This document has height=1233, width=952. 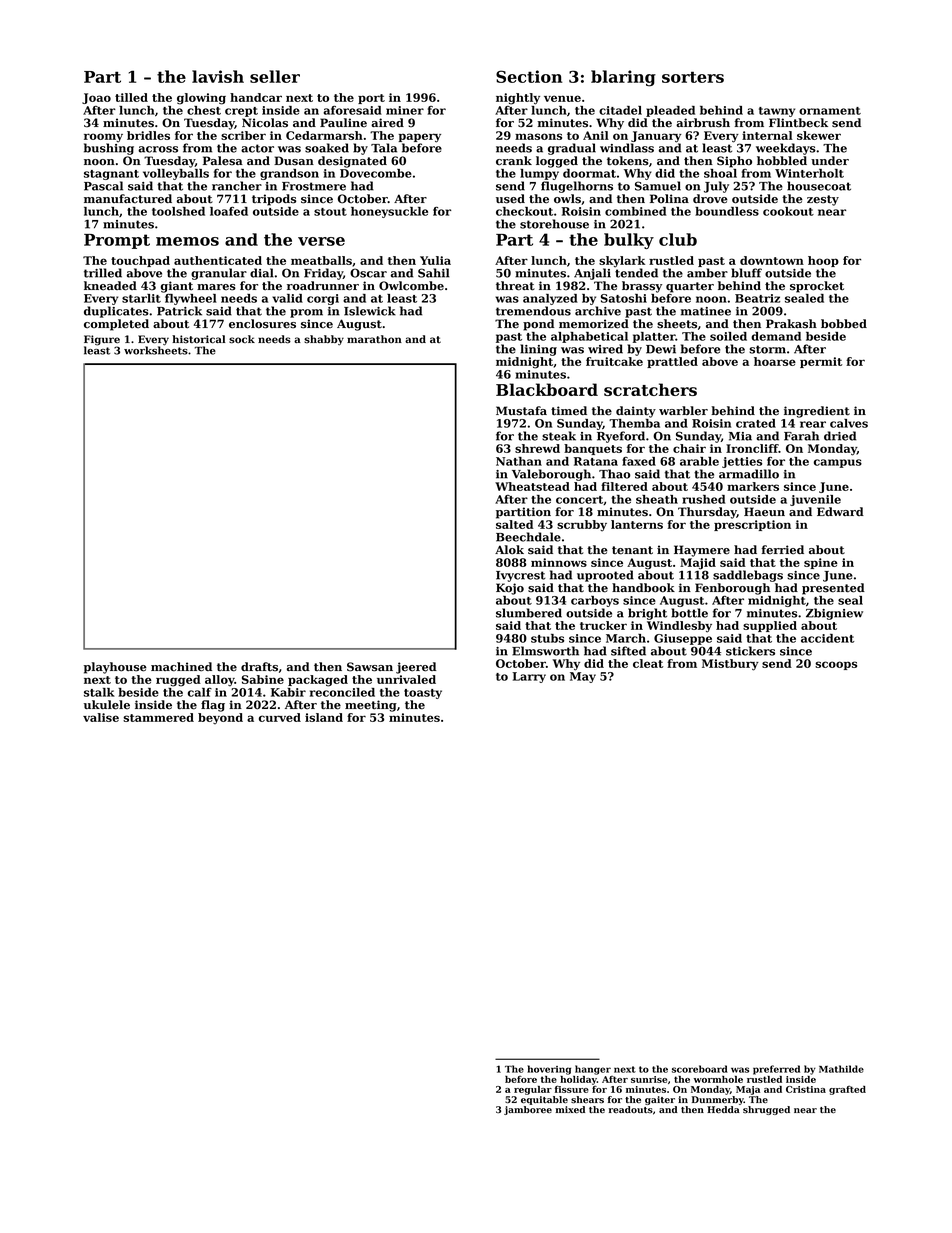 What do you see at coordinates (181, 667) in the document?
I see `machined` at bounding box center [181, 667].
